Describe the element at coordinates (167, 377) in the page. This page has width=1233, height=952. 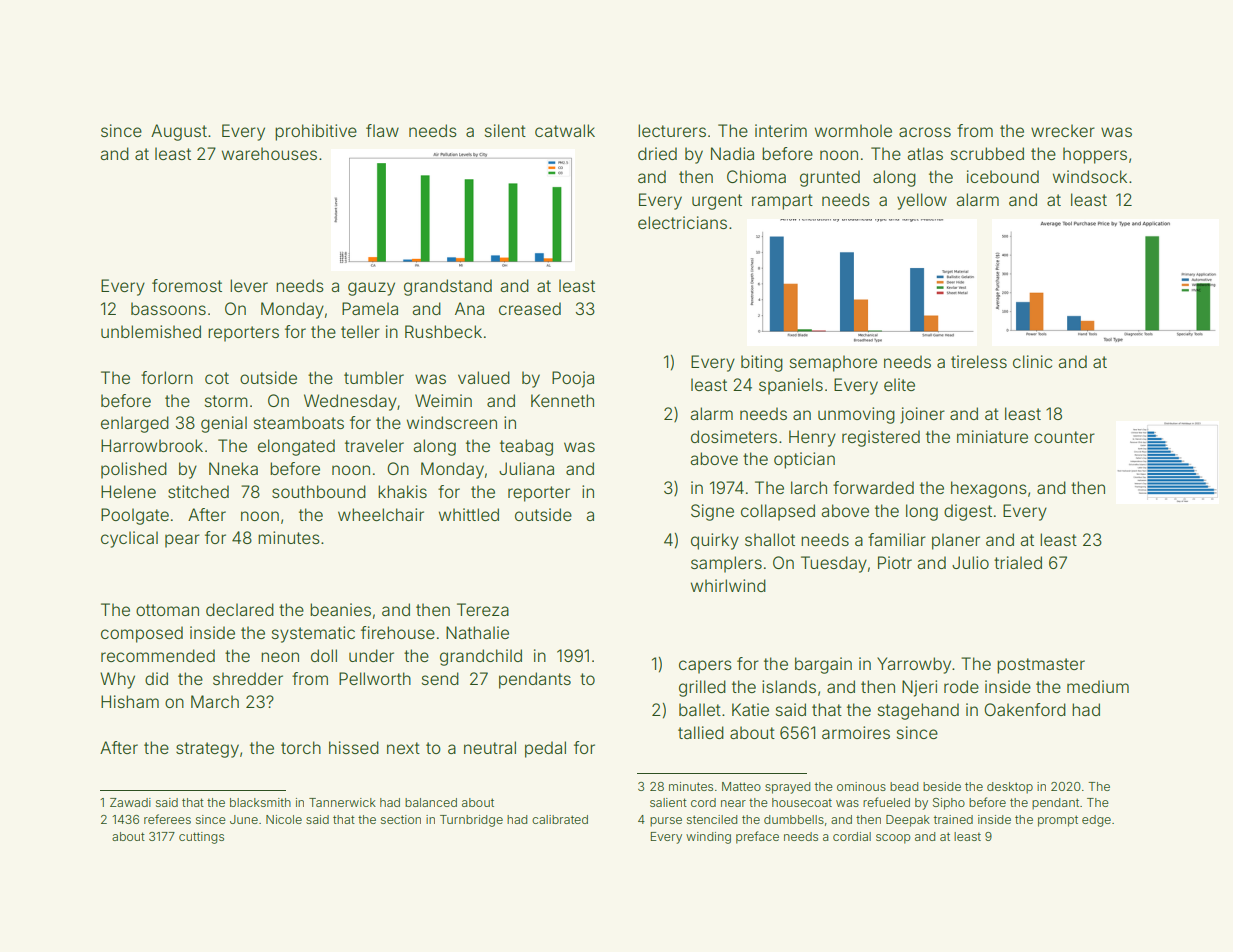
I see `forlorn` at that location.
